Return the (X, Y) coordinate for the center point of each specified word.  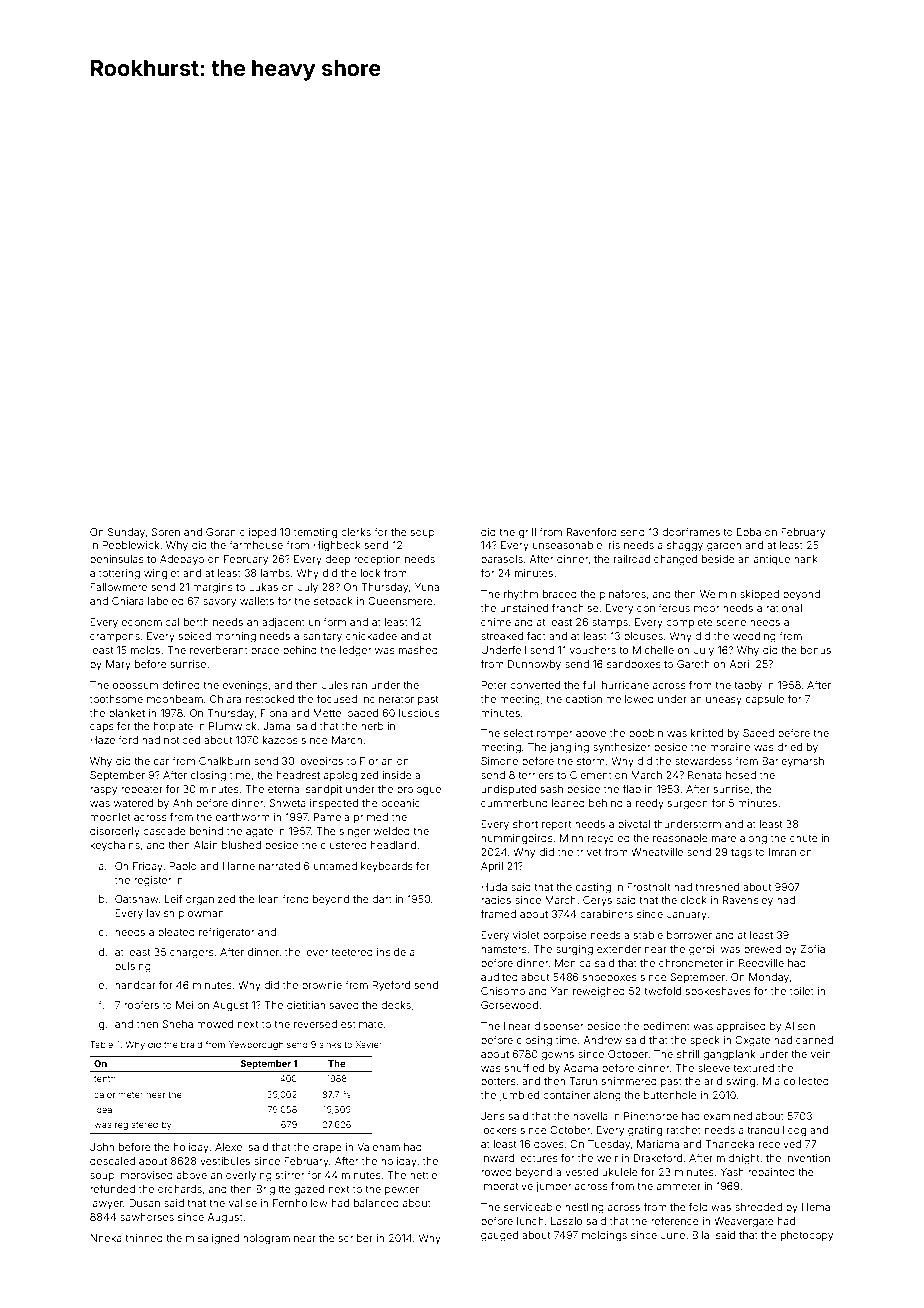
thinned (144, 1238)
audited (499, 977)
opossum (135, 687)
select (518, 733)
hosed (741, 775)
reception (377, 560)
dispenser (559, 1027)
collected (806, 1081)
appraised (741, 1027)
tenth (105, 1078)
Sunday (126, 533)
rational (784, 608)
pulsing (133, 967)
